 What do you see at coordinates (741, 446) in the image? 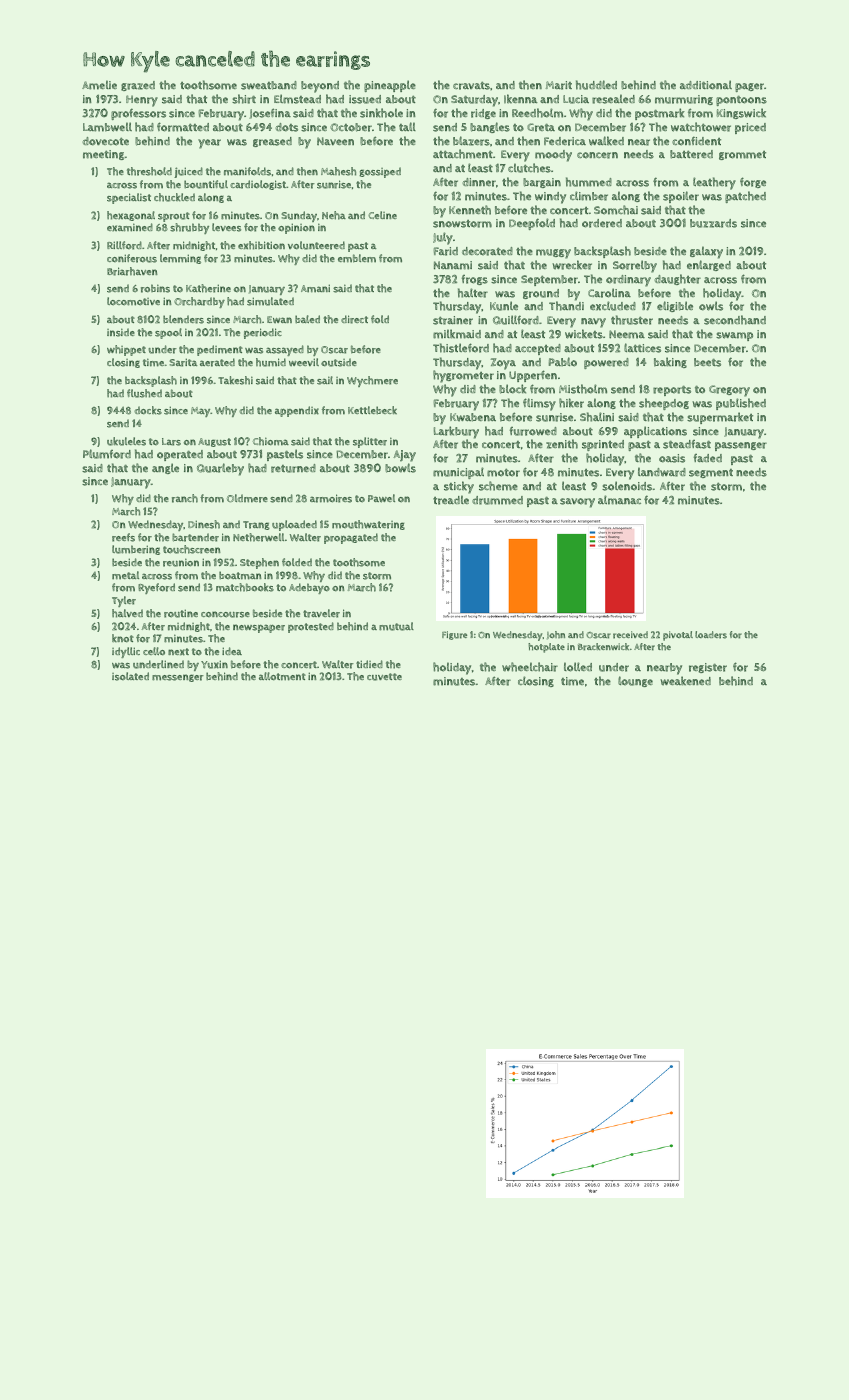
I see `passenger` at bounding box center [741, 446].
